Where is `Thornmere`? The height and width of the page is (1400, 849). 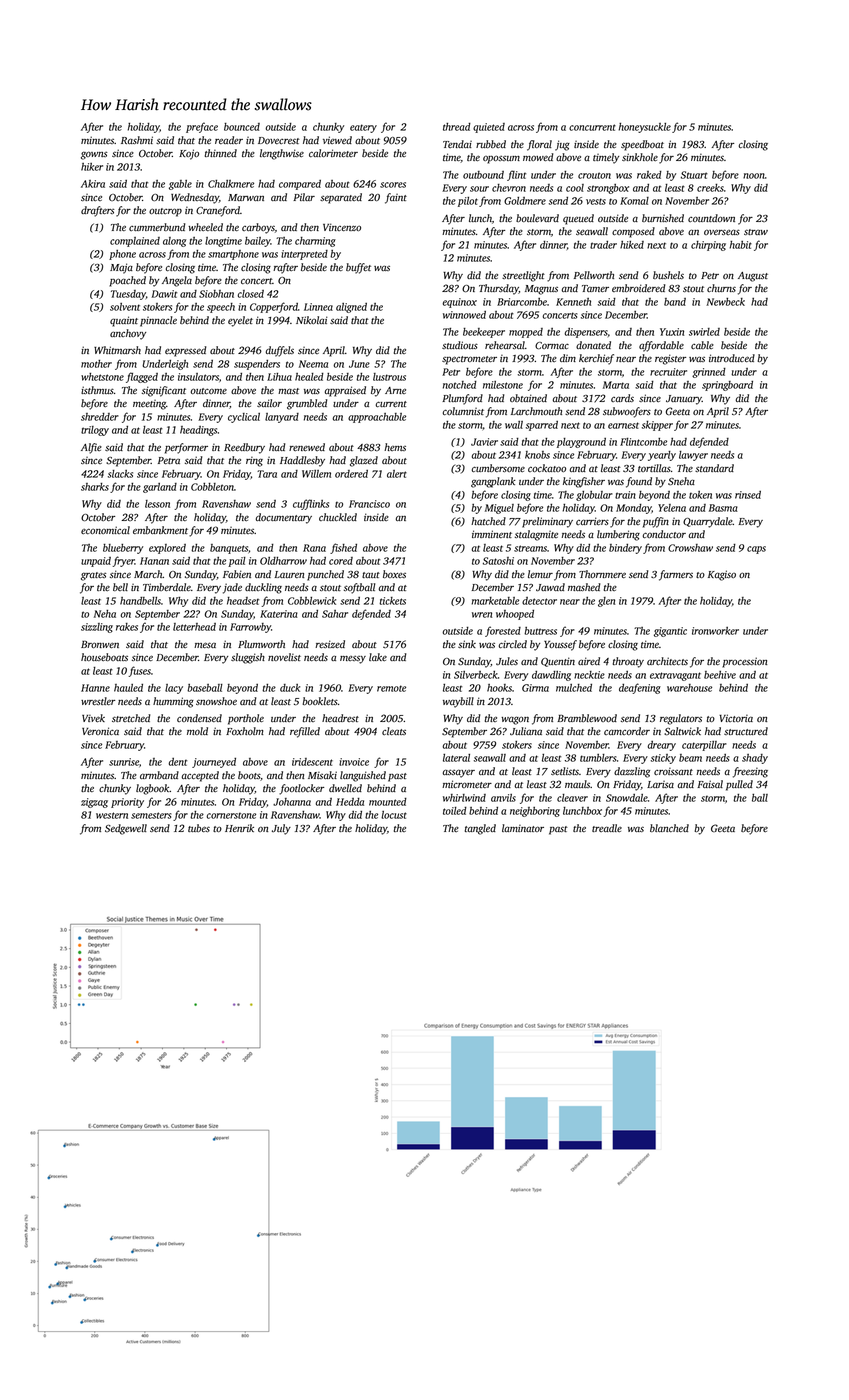 Thornmere is located at coordinates (602, 574).
